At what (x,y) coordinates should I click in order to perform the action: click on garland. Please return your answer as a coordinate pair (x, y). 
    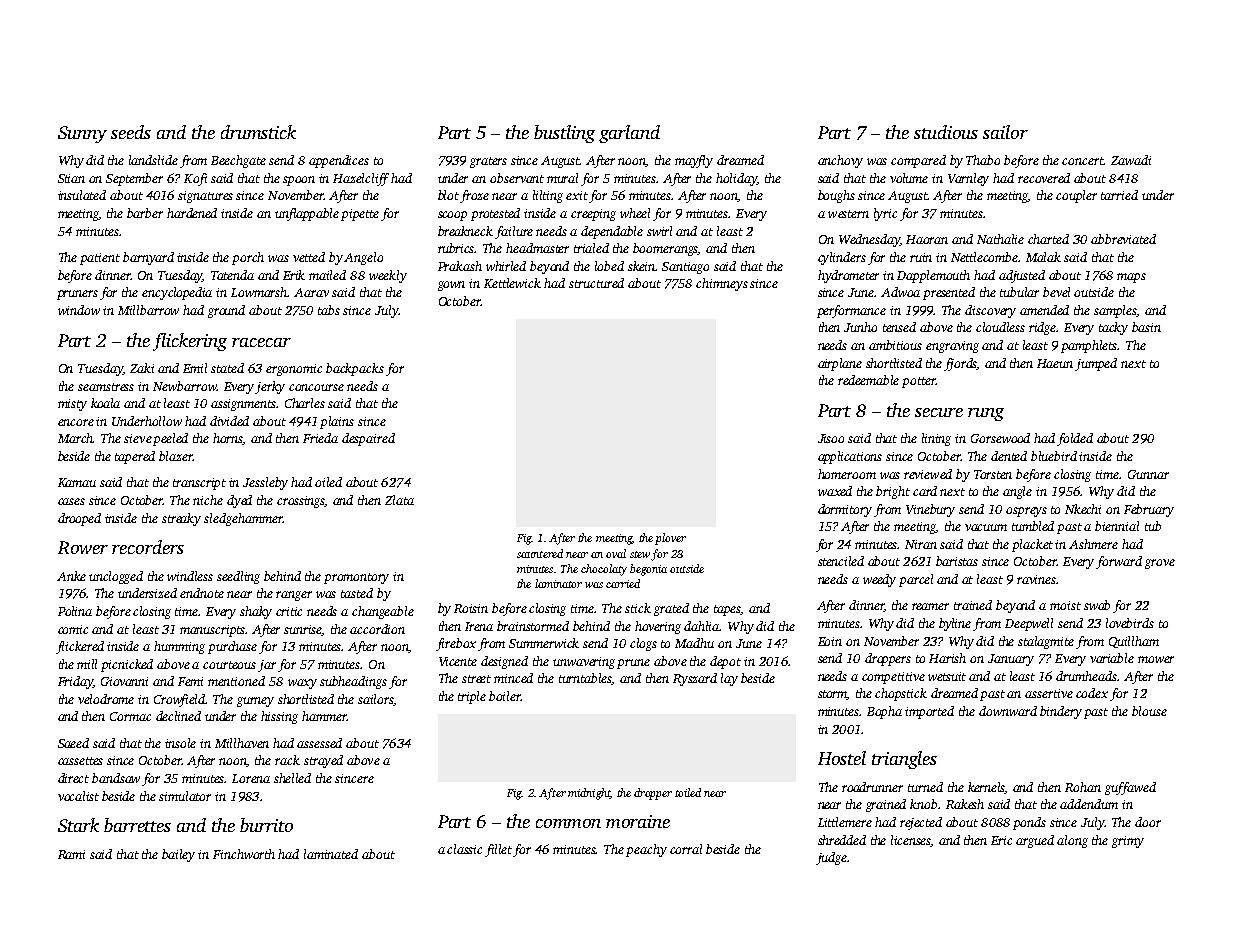
    Looking at the image, I should click on (629, 134).
